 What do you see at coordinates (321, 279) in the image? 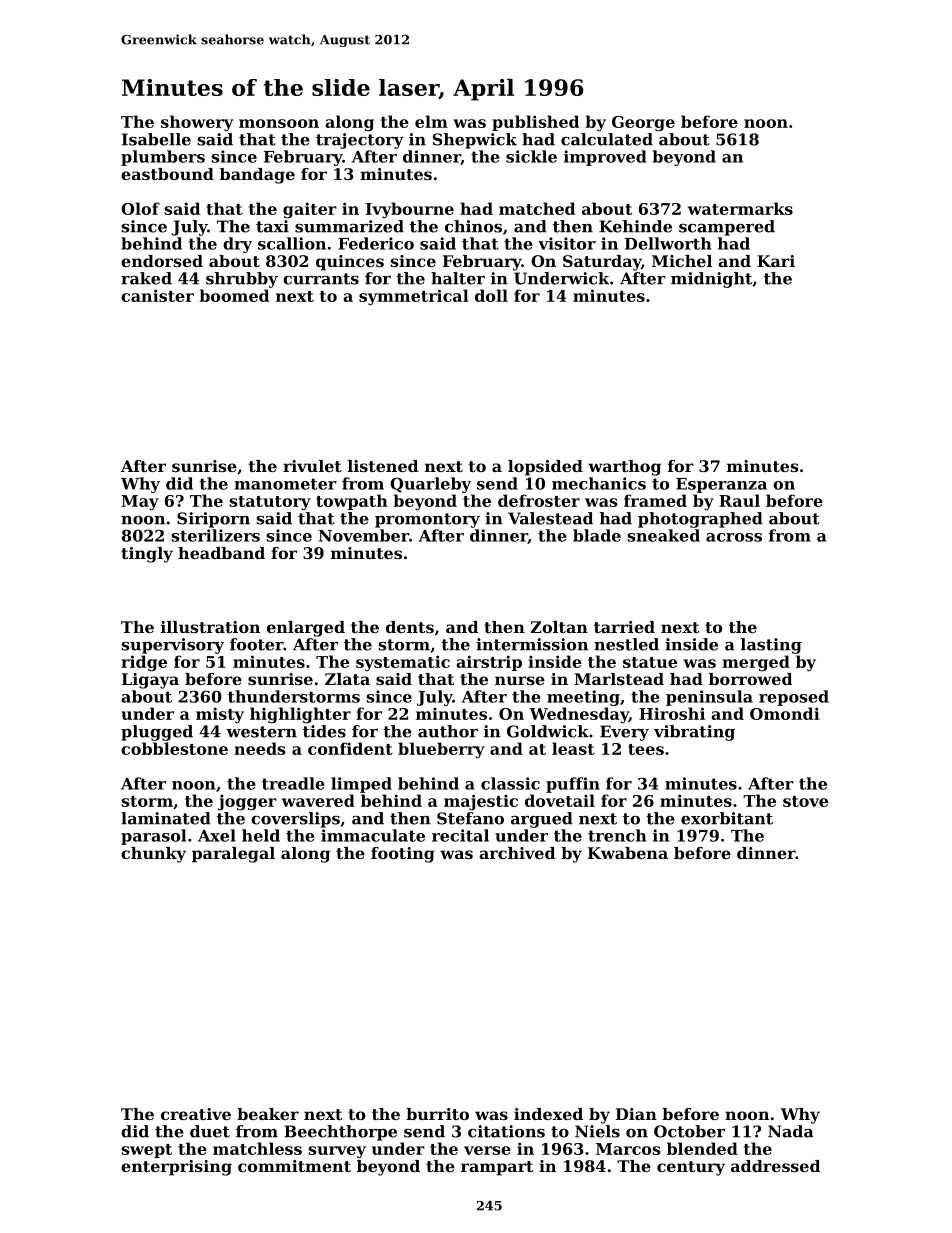
I see `currants` at bounding box center [321, 279].
